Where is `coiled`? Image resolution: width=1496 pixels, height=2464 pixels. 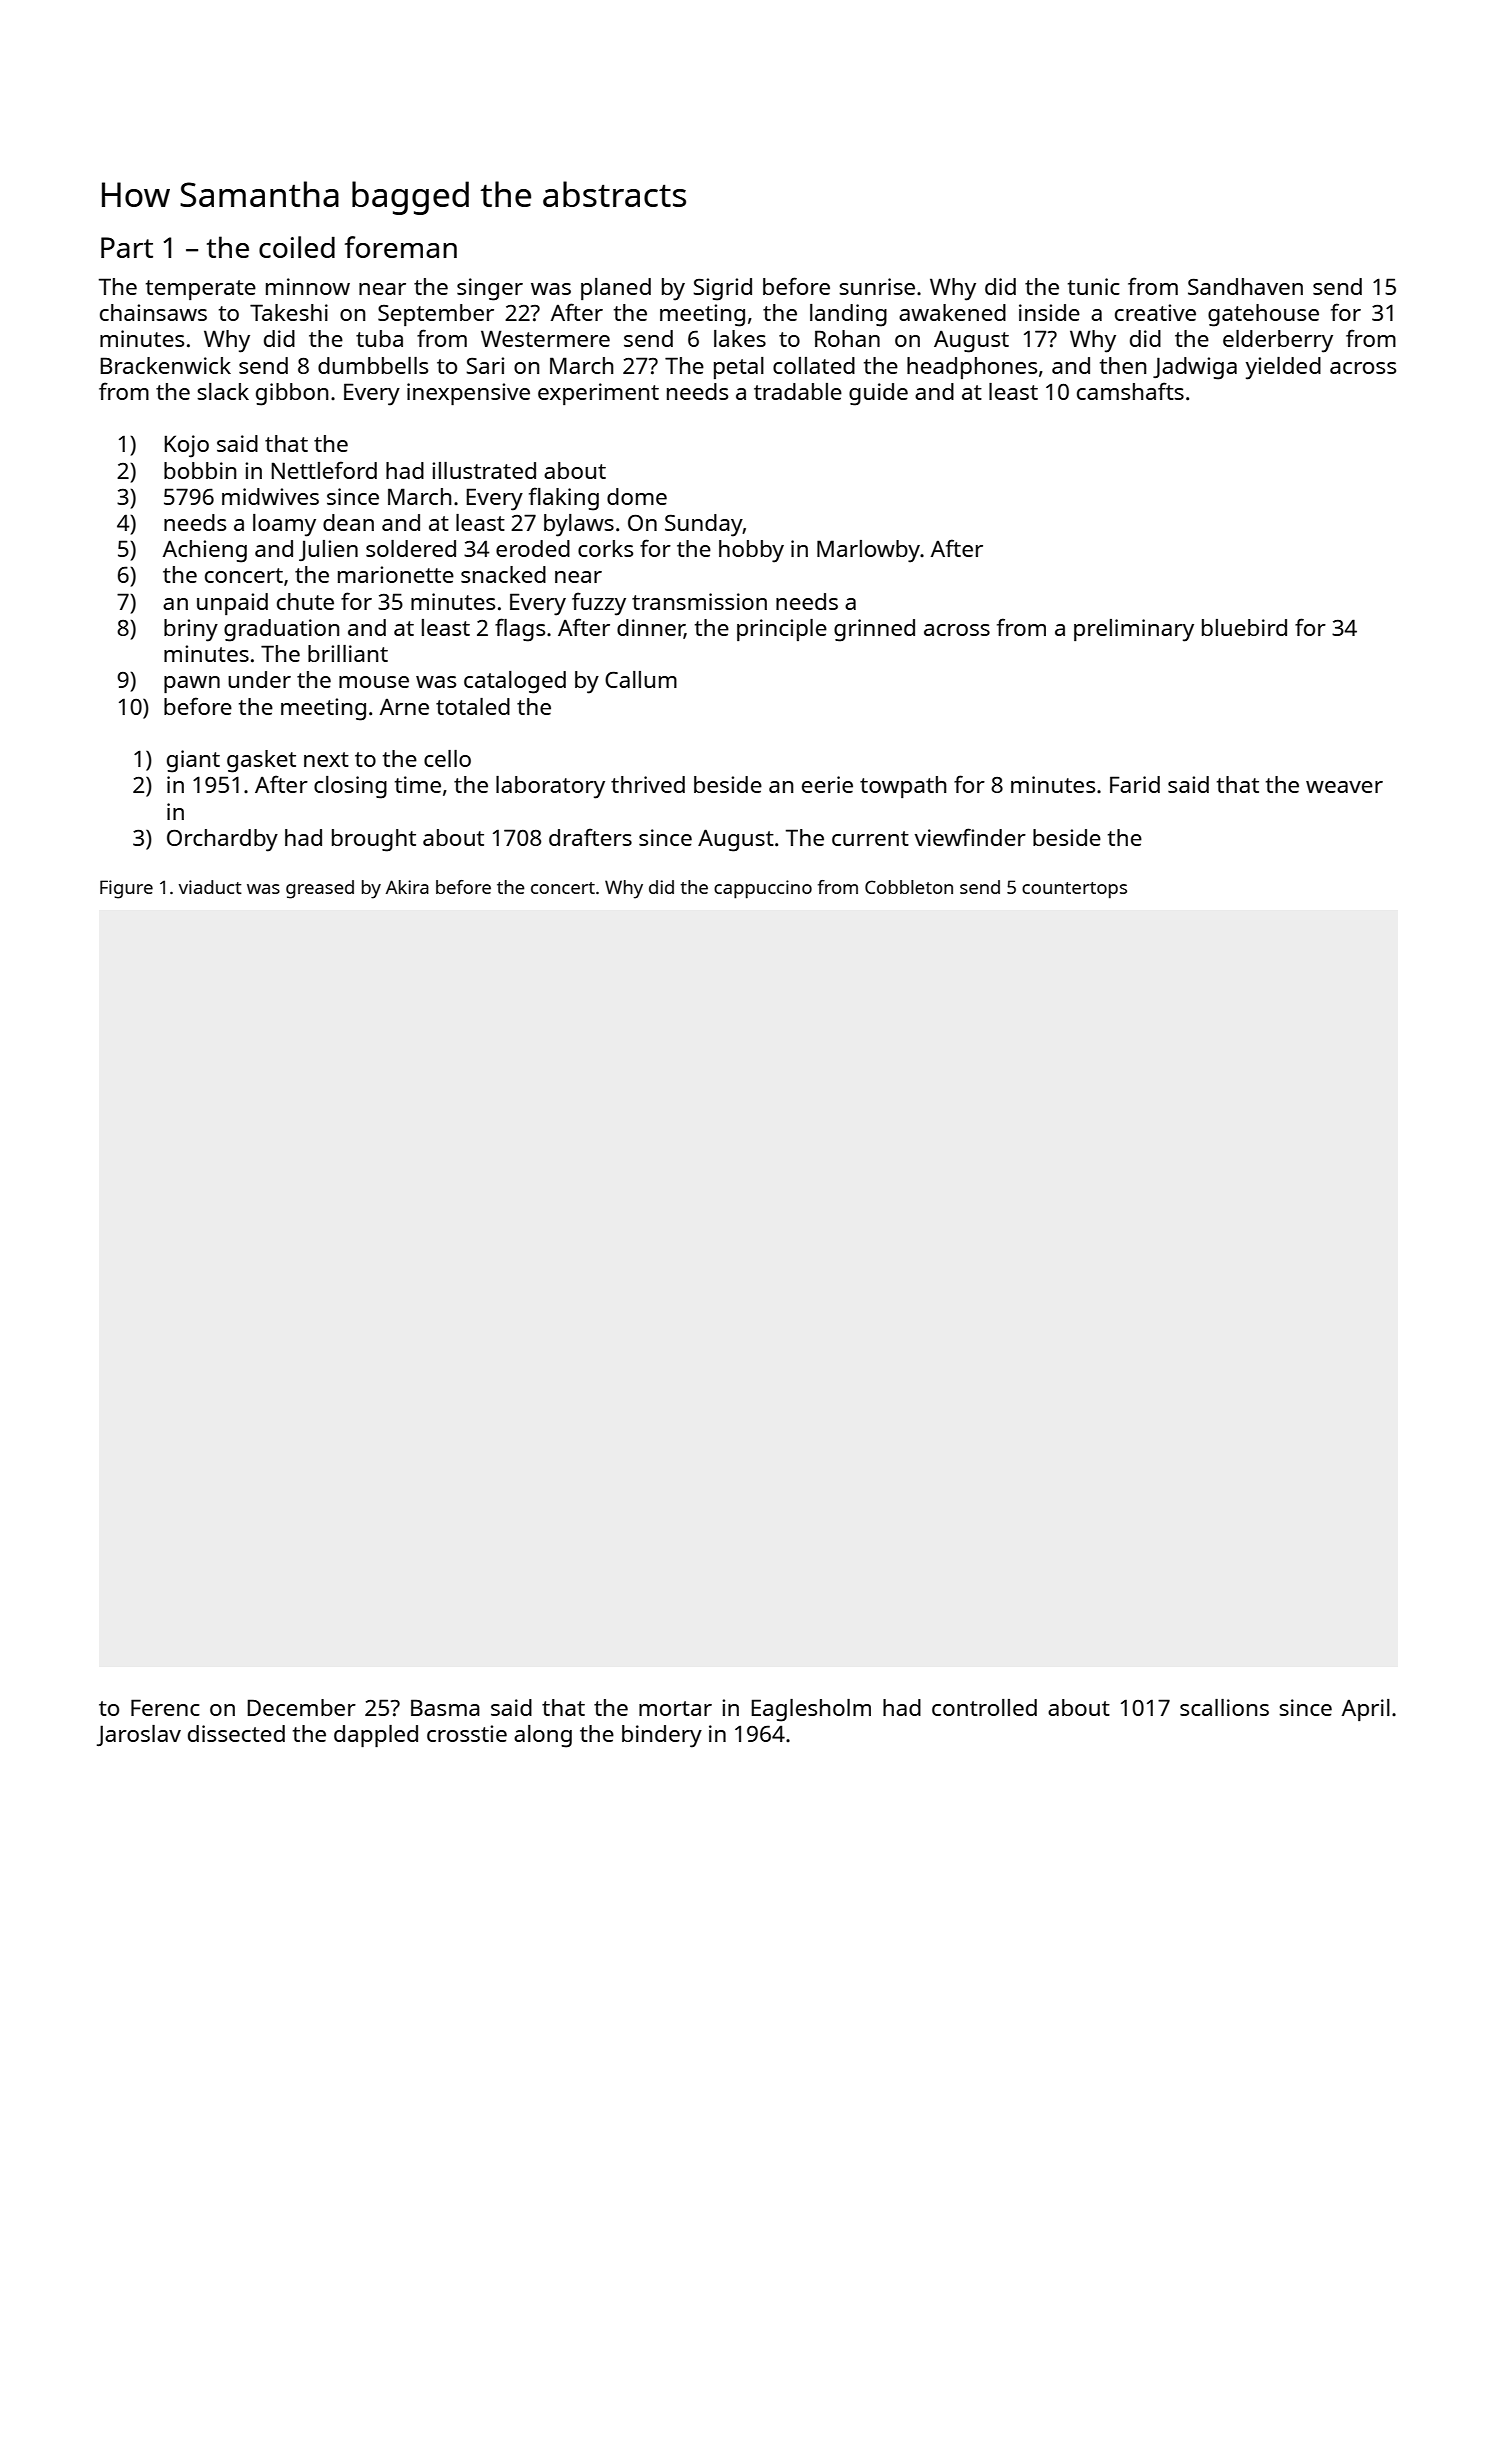
coiled is located at coordinates (297, 247).
